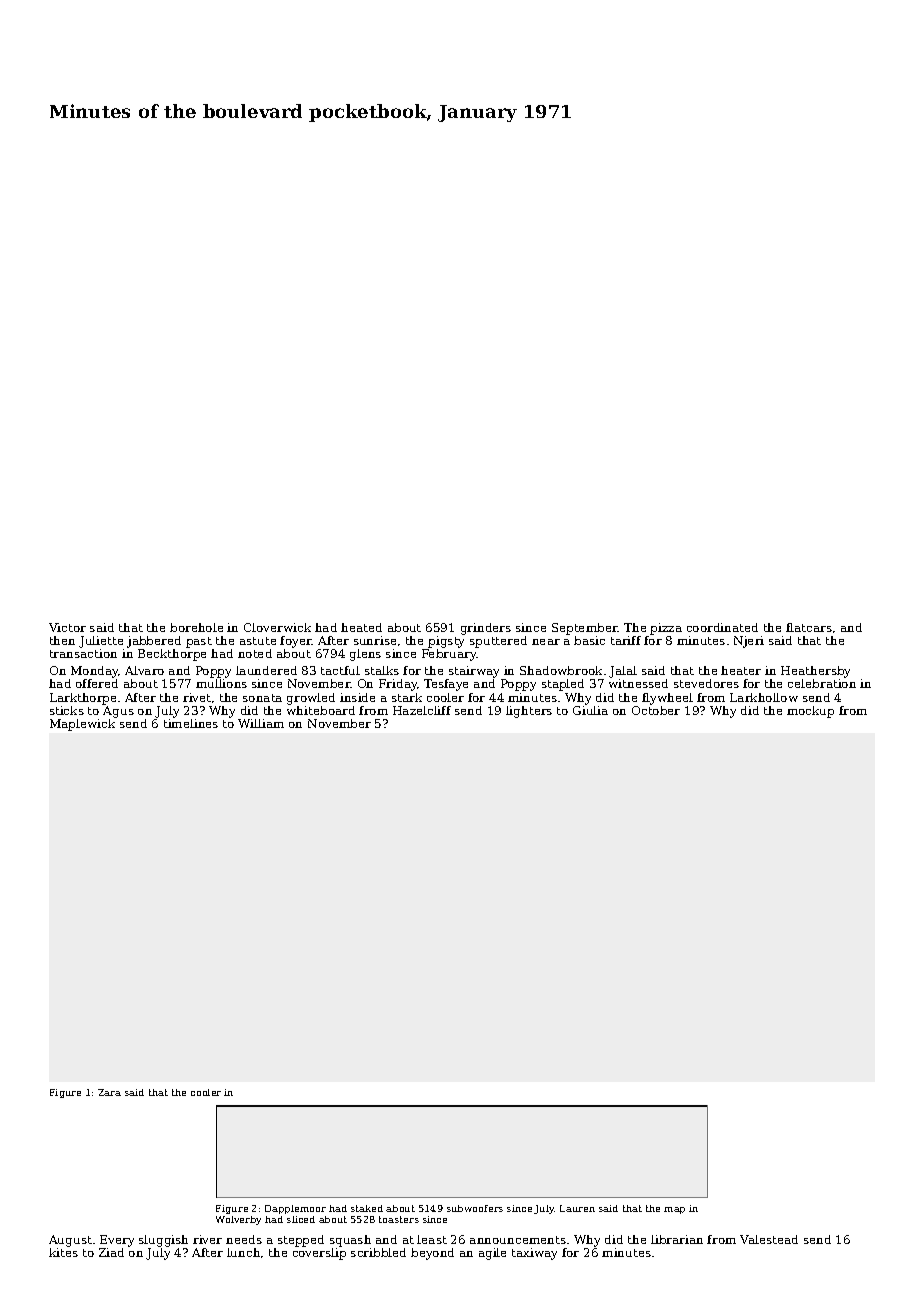  I want to click on October, so click(656, 710).
